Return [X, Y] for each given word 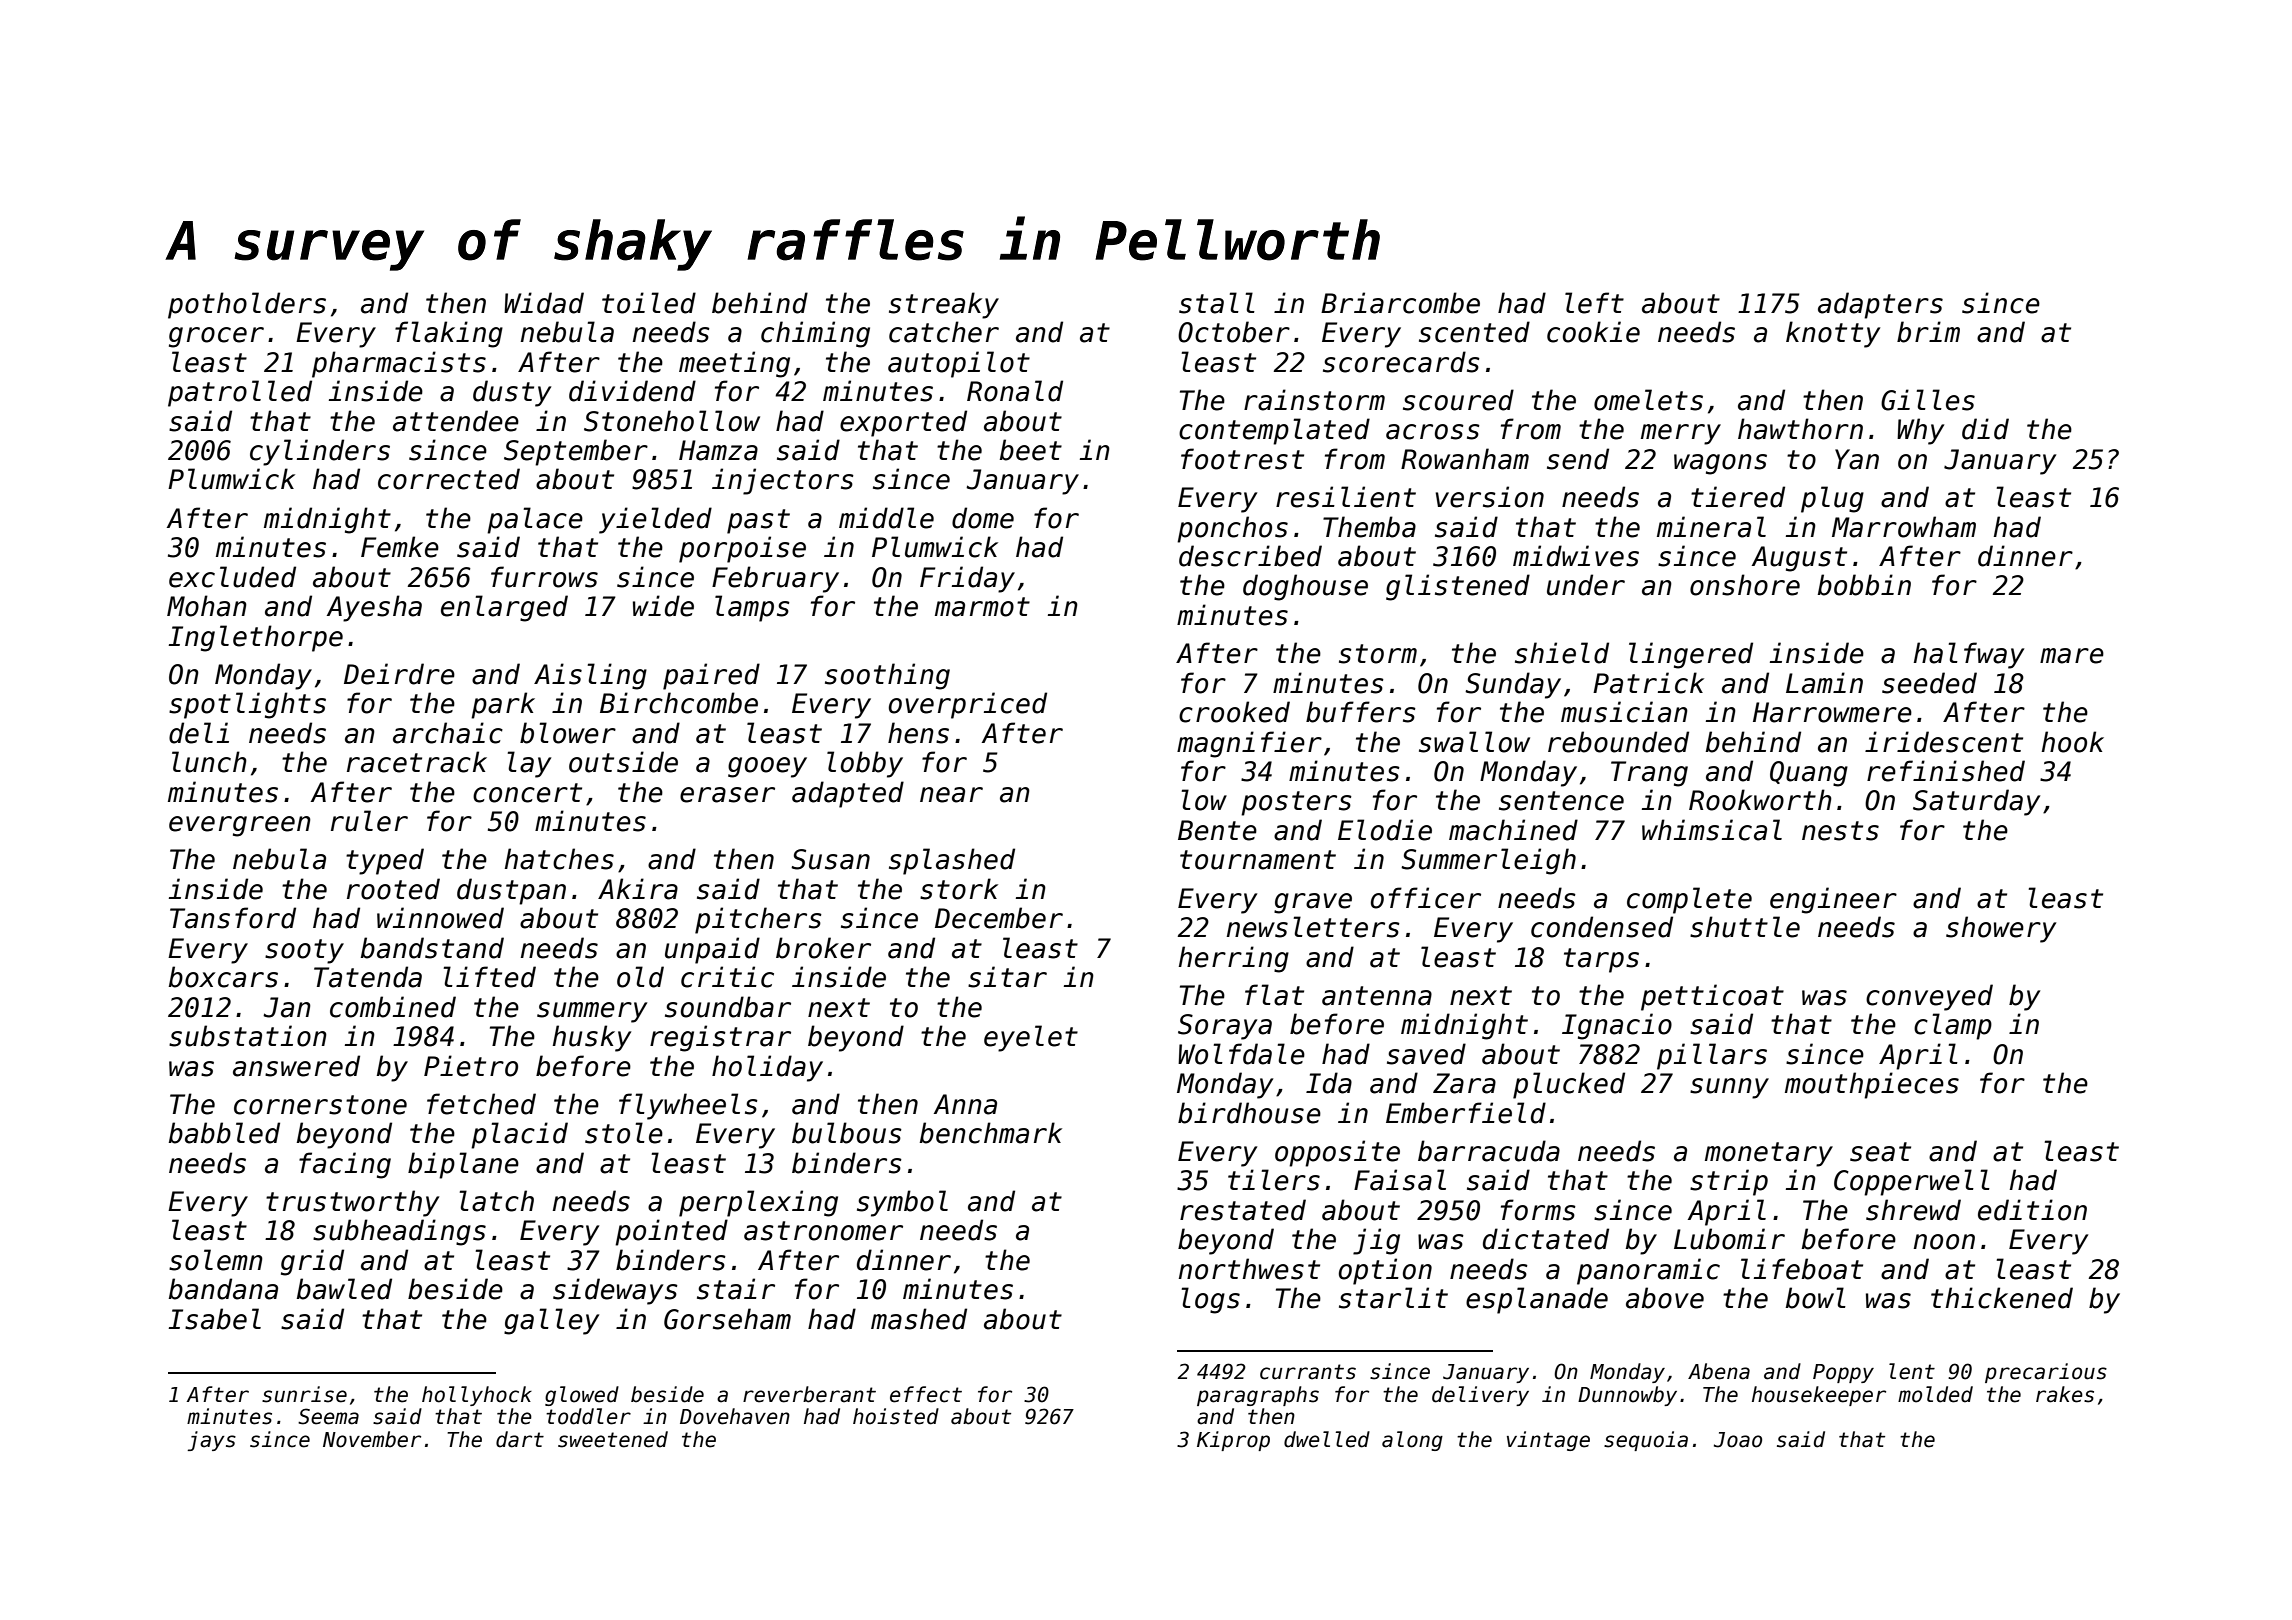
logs [1211, 1300]
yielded [655, 520]
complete [1689, 900]
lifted [490, 977]
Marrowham [1904, 527]
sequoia [1646, 1441]
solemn [216, 1260]
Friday [967, 579]
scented [1474, 332]
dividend [632, 391]
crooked [1234, 712]
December [999, 918]
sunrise [304, 1394]
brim [1928, 332]
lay [529, 764]
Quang [1809, 774]
